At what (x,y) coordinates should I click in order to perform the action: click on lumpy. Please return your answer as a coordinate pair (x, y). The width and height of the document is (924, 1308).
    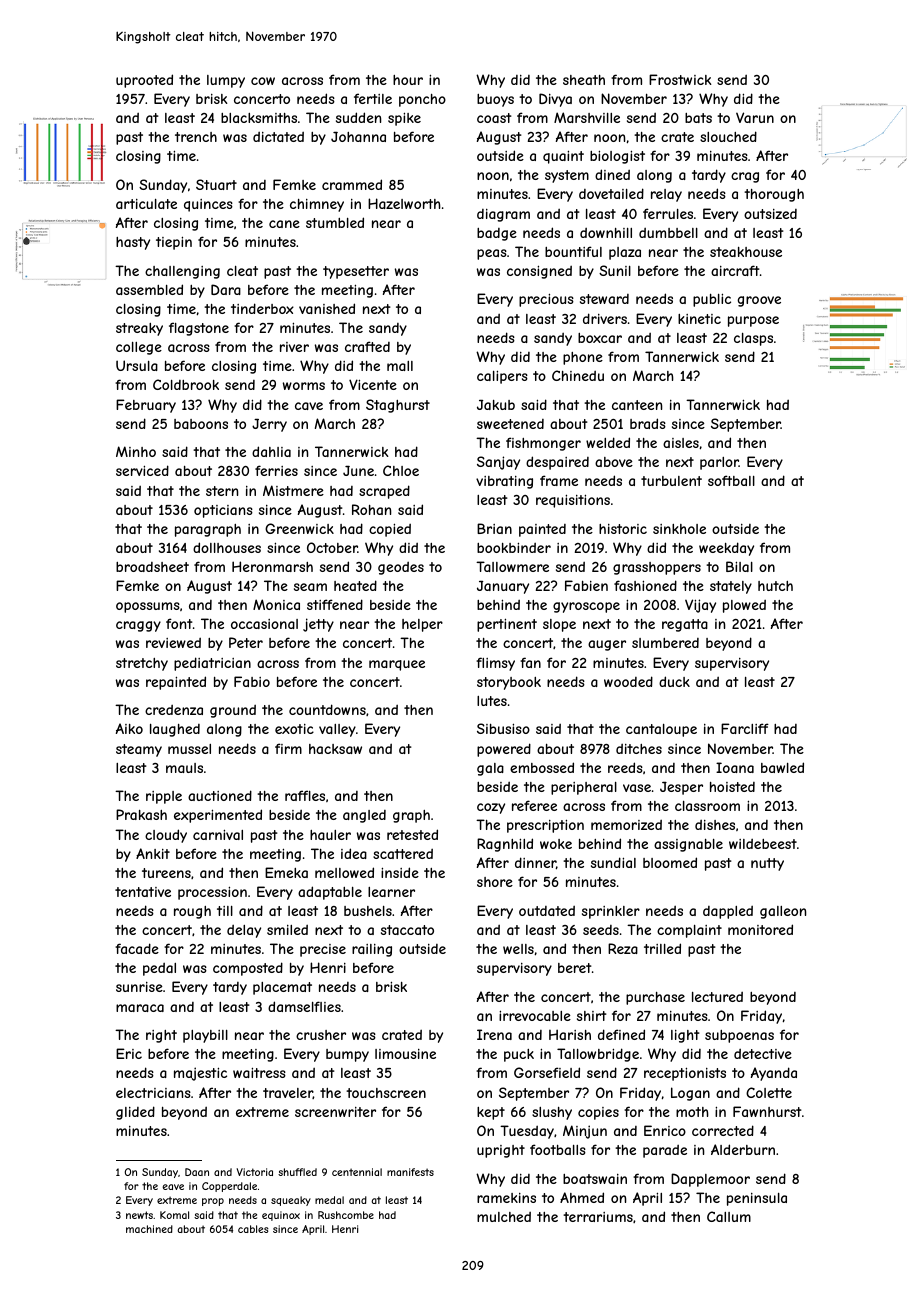
    Looking at the image, I should click on (226, 81).
